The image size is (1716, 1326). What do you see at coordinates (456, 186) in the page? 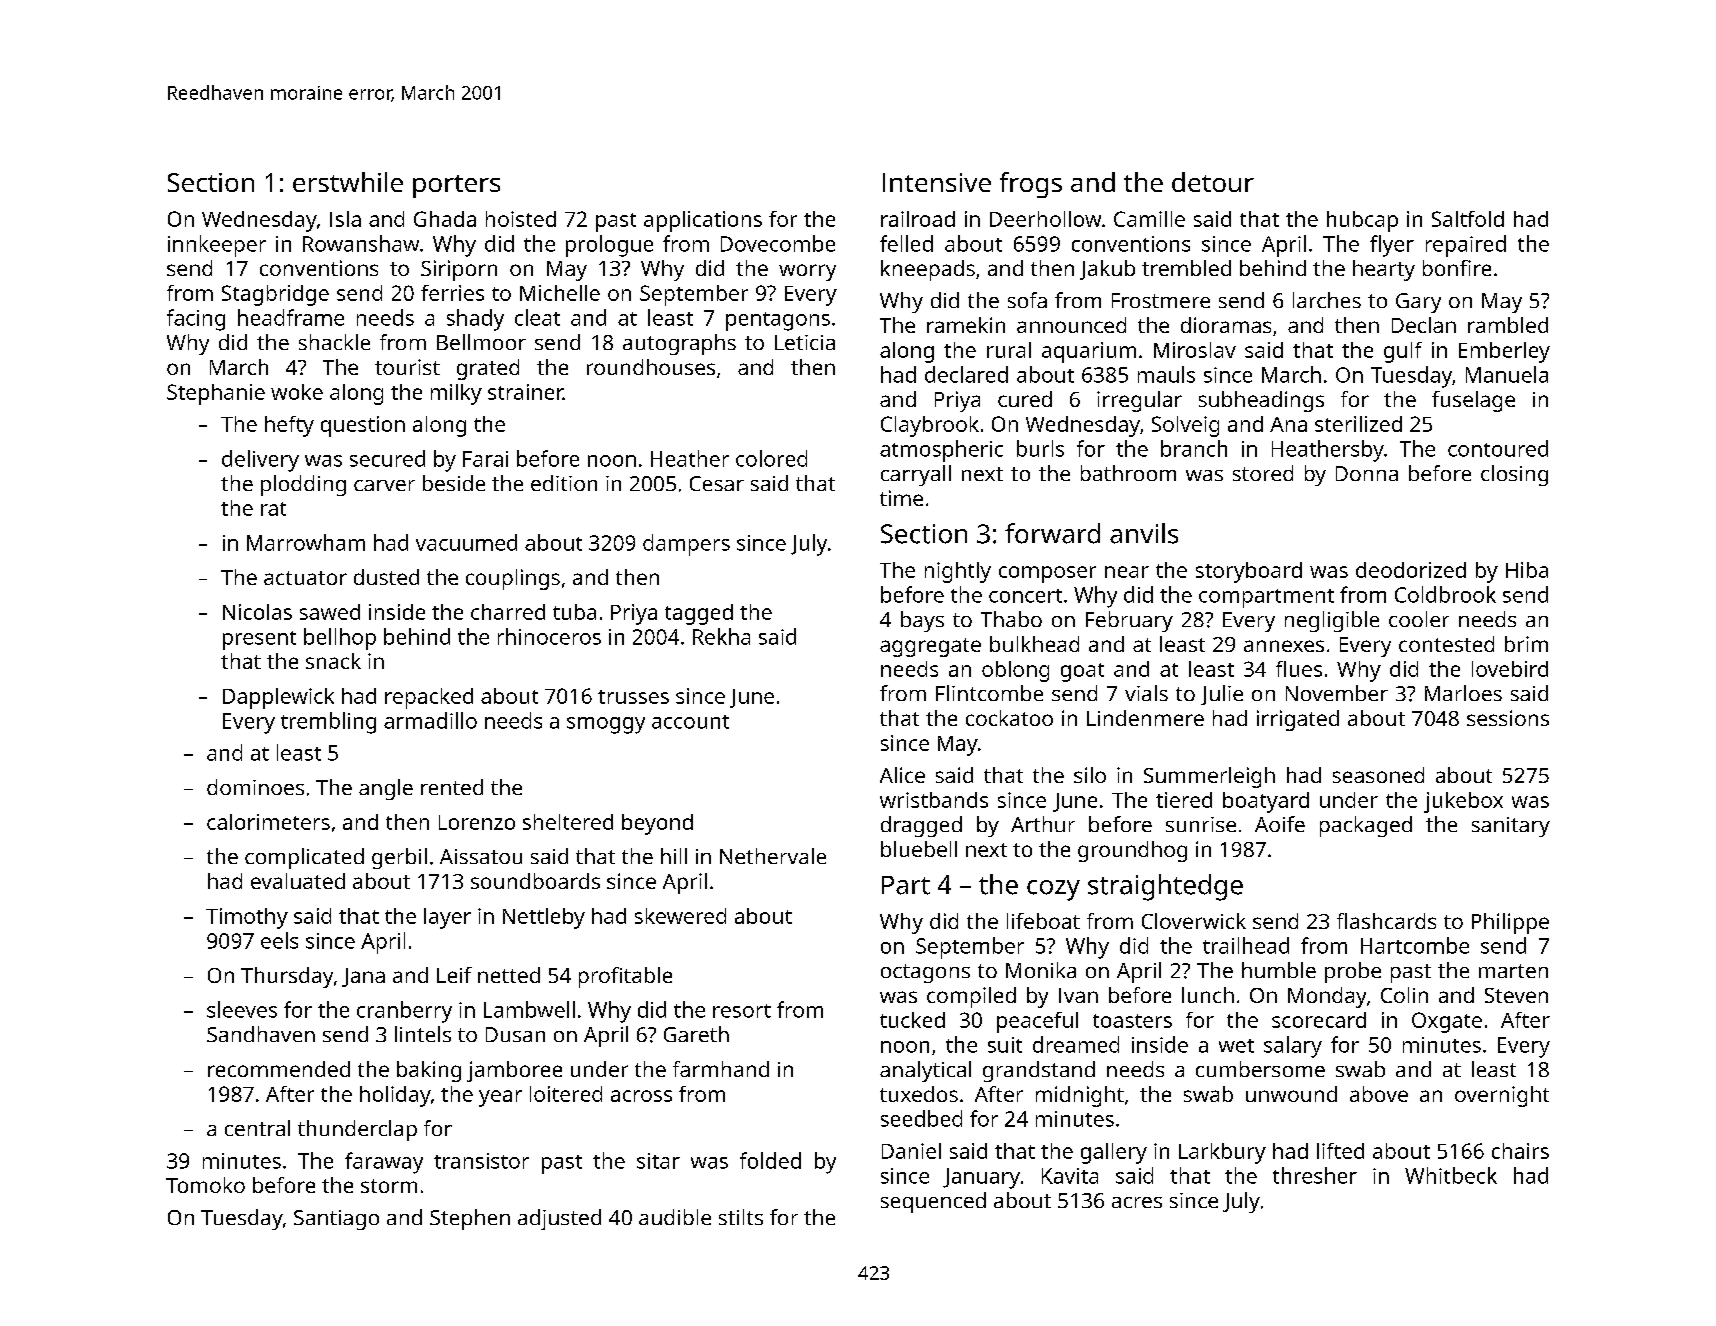
I see `porters` at bounding box center [456, 186].
